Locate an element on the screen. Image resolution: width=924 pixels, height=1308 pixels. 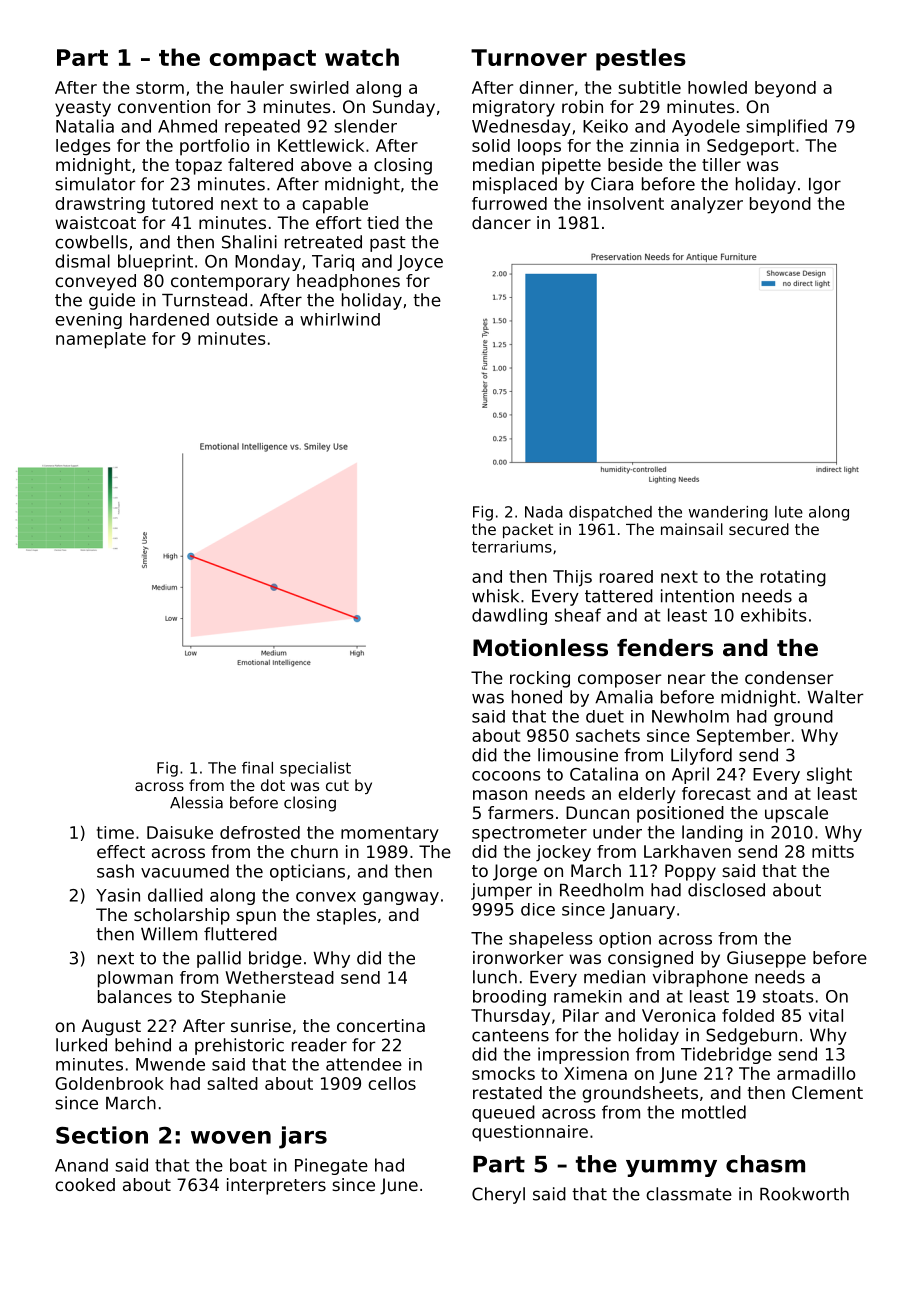
interpreters is located at coordinates (276, 1186).
